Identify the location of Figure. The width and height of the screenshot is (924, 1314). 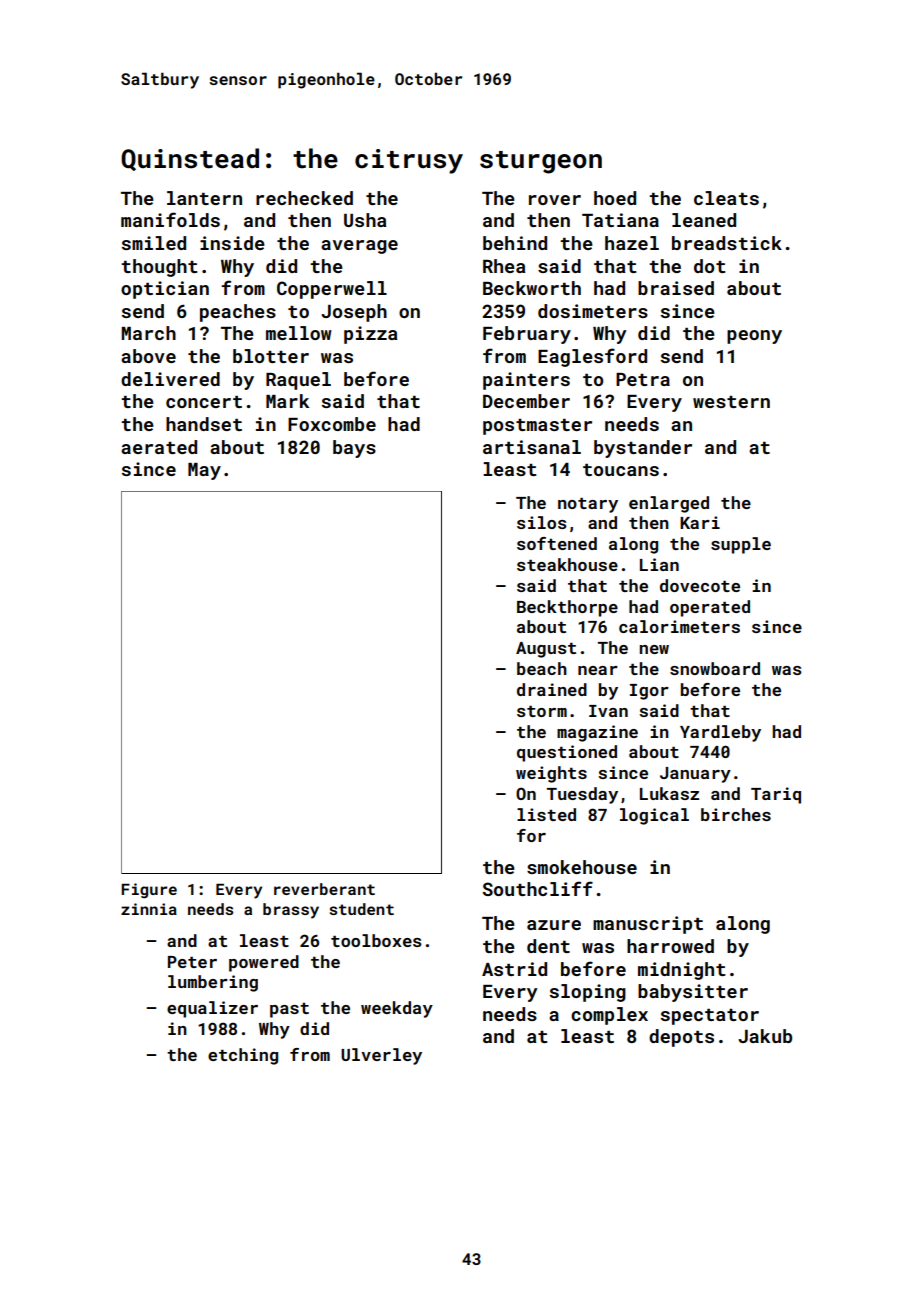
(149, 891).
